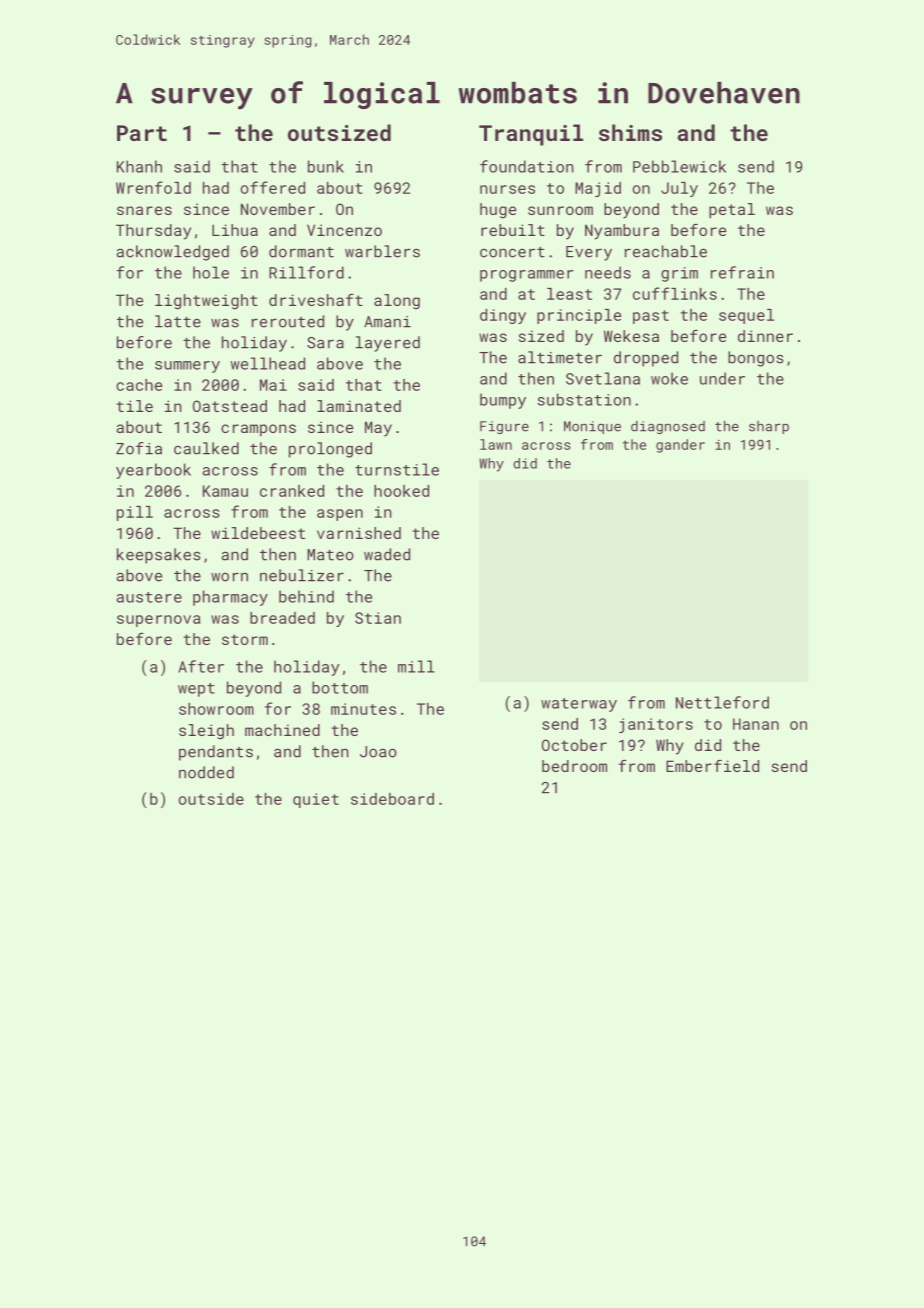 The height and width of the screenshot is (1308, 924). What do you see at coordinates (630, 132) in the screenshot?
I see `shims` at bounding box center [630, 132].
